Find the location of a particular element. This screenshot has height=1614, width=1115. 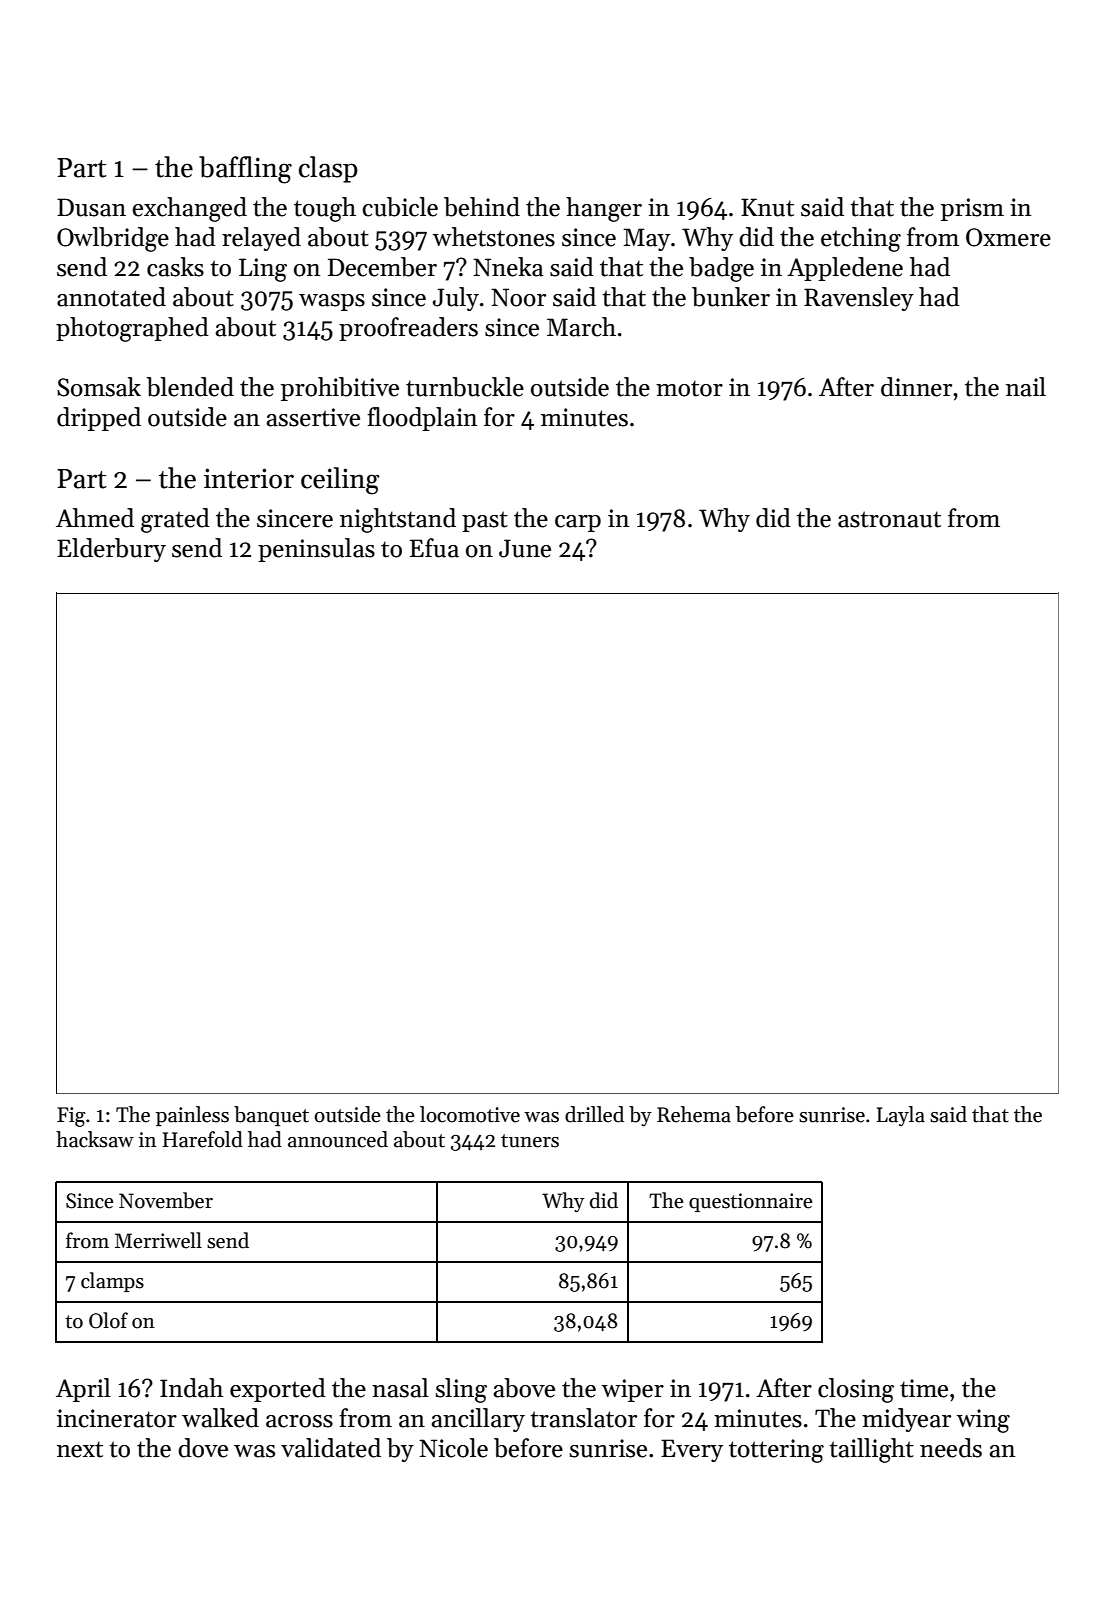

exported is located at coordinates (278, 1390).
